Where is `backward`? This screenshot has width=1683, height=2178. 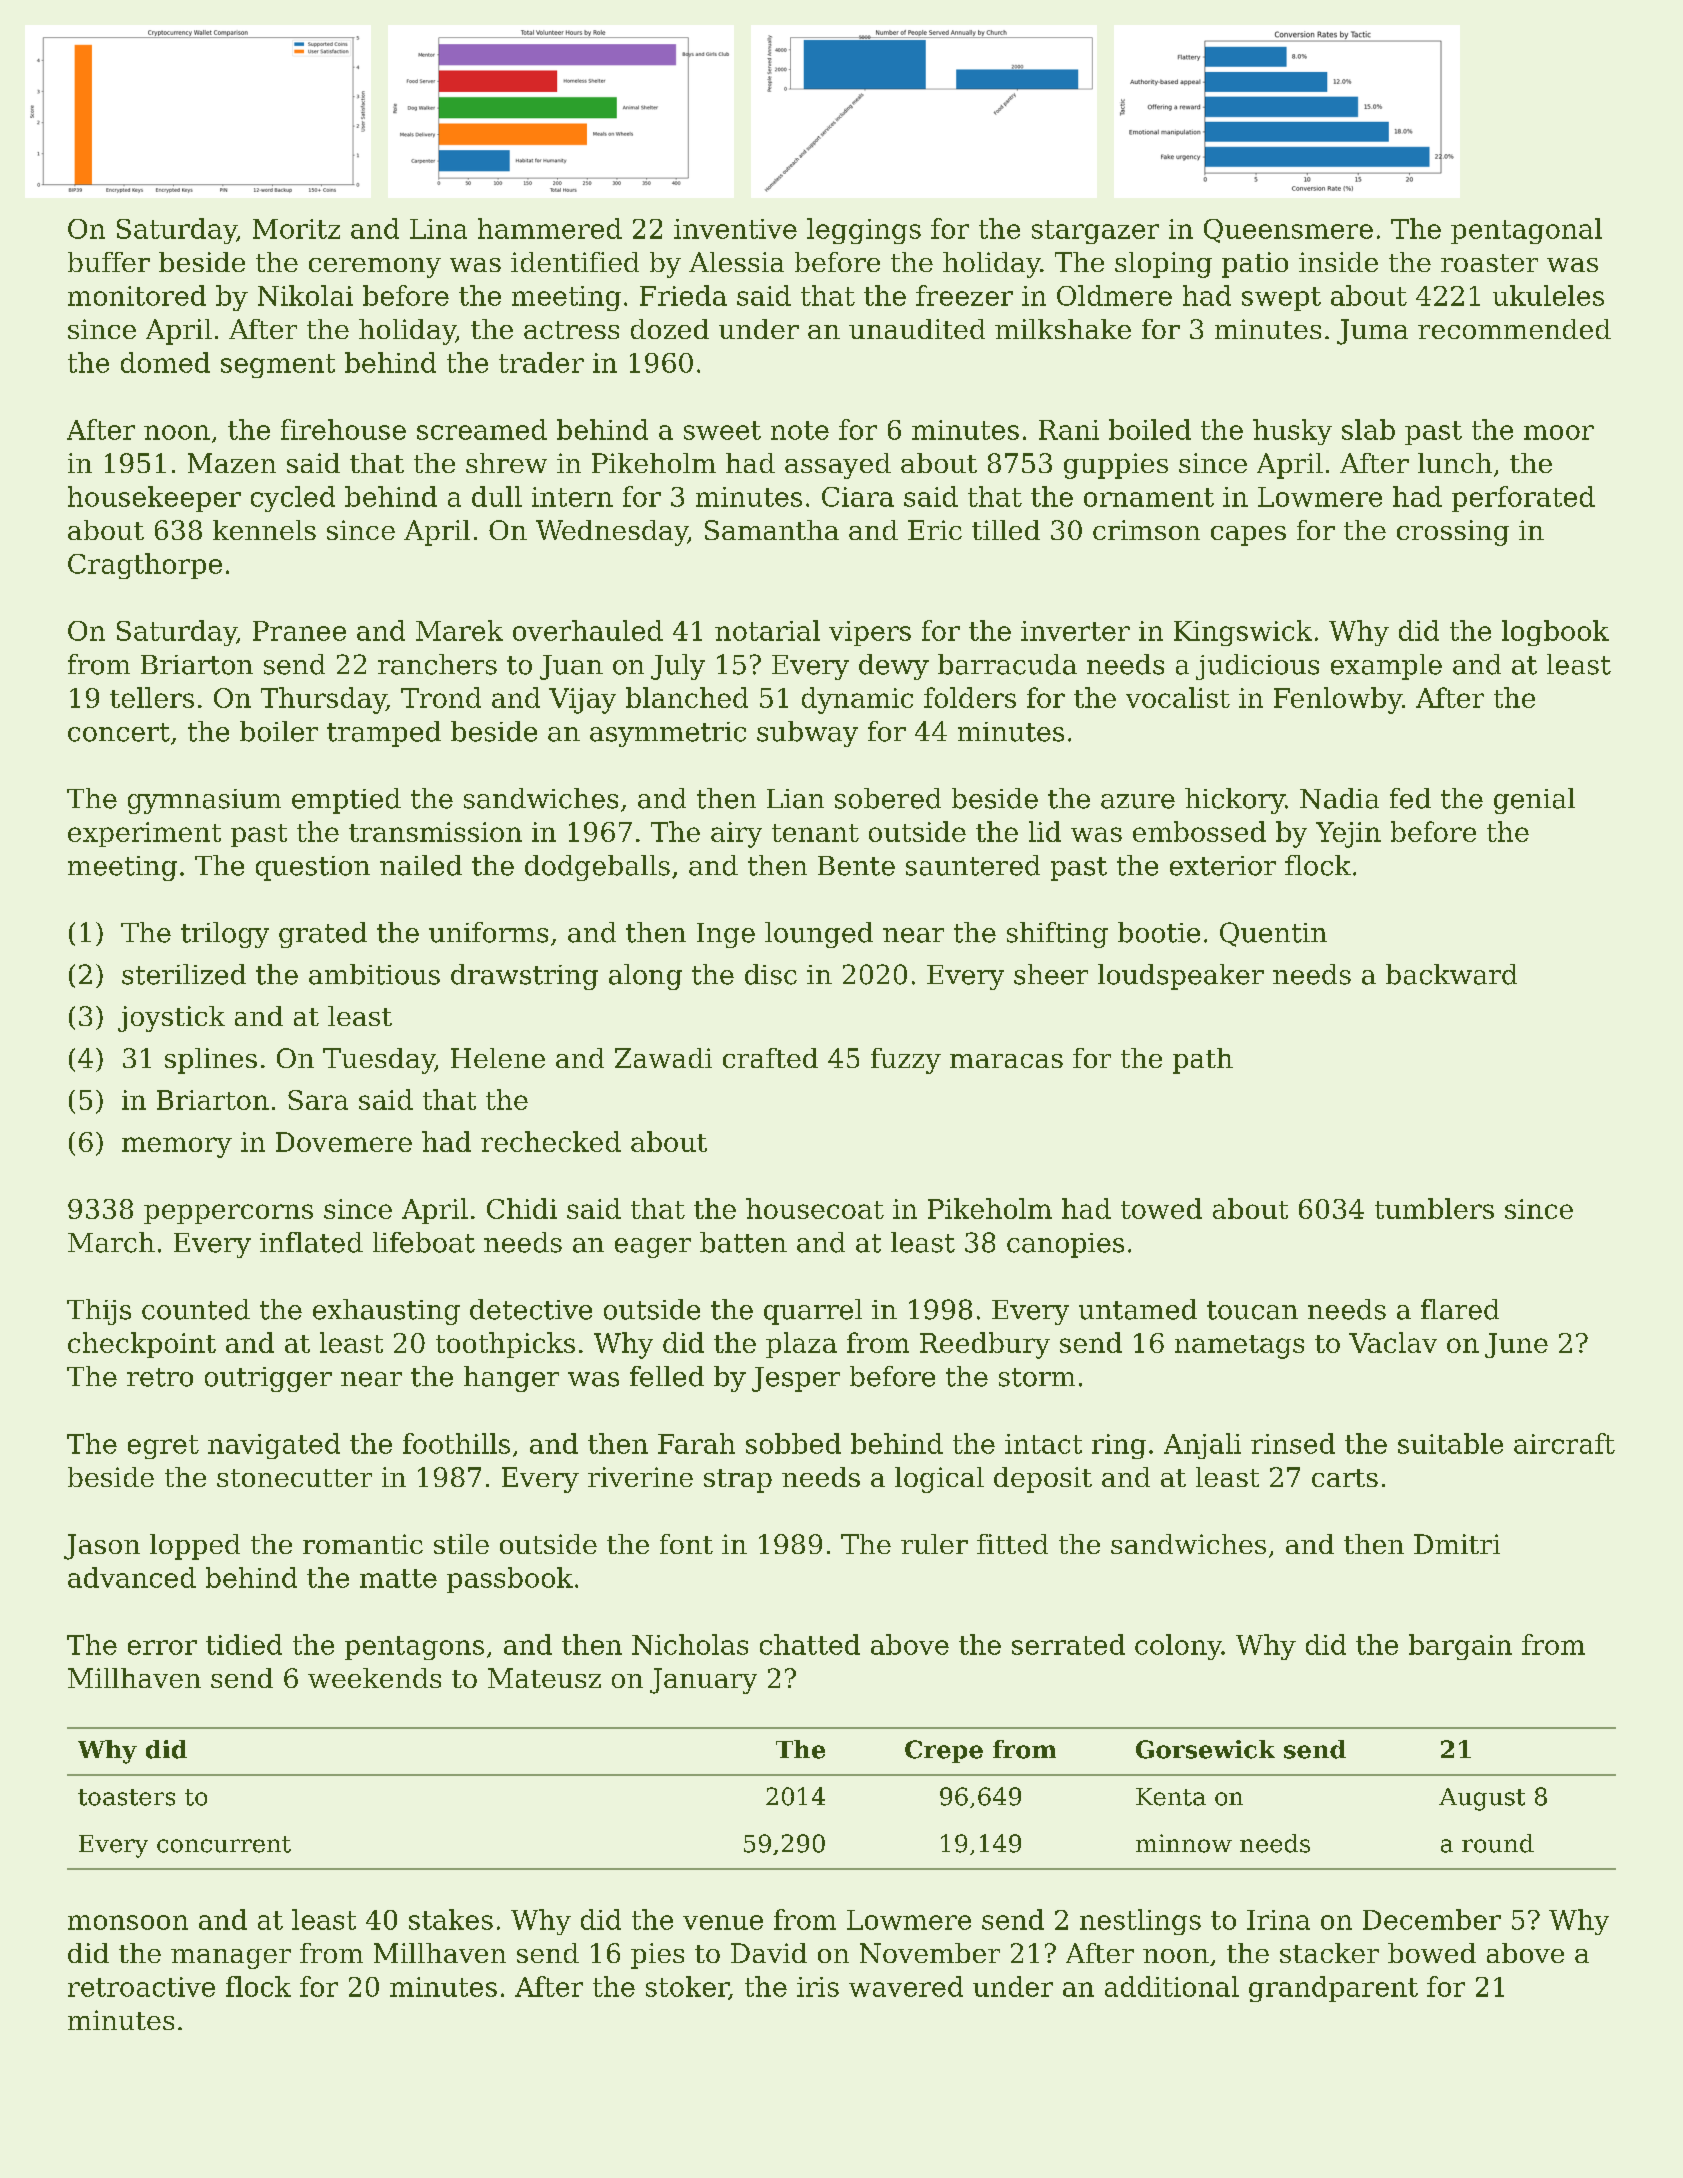
backward is located at coordinates (1451, 974).
